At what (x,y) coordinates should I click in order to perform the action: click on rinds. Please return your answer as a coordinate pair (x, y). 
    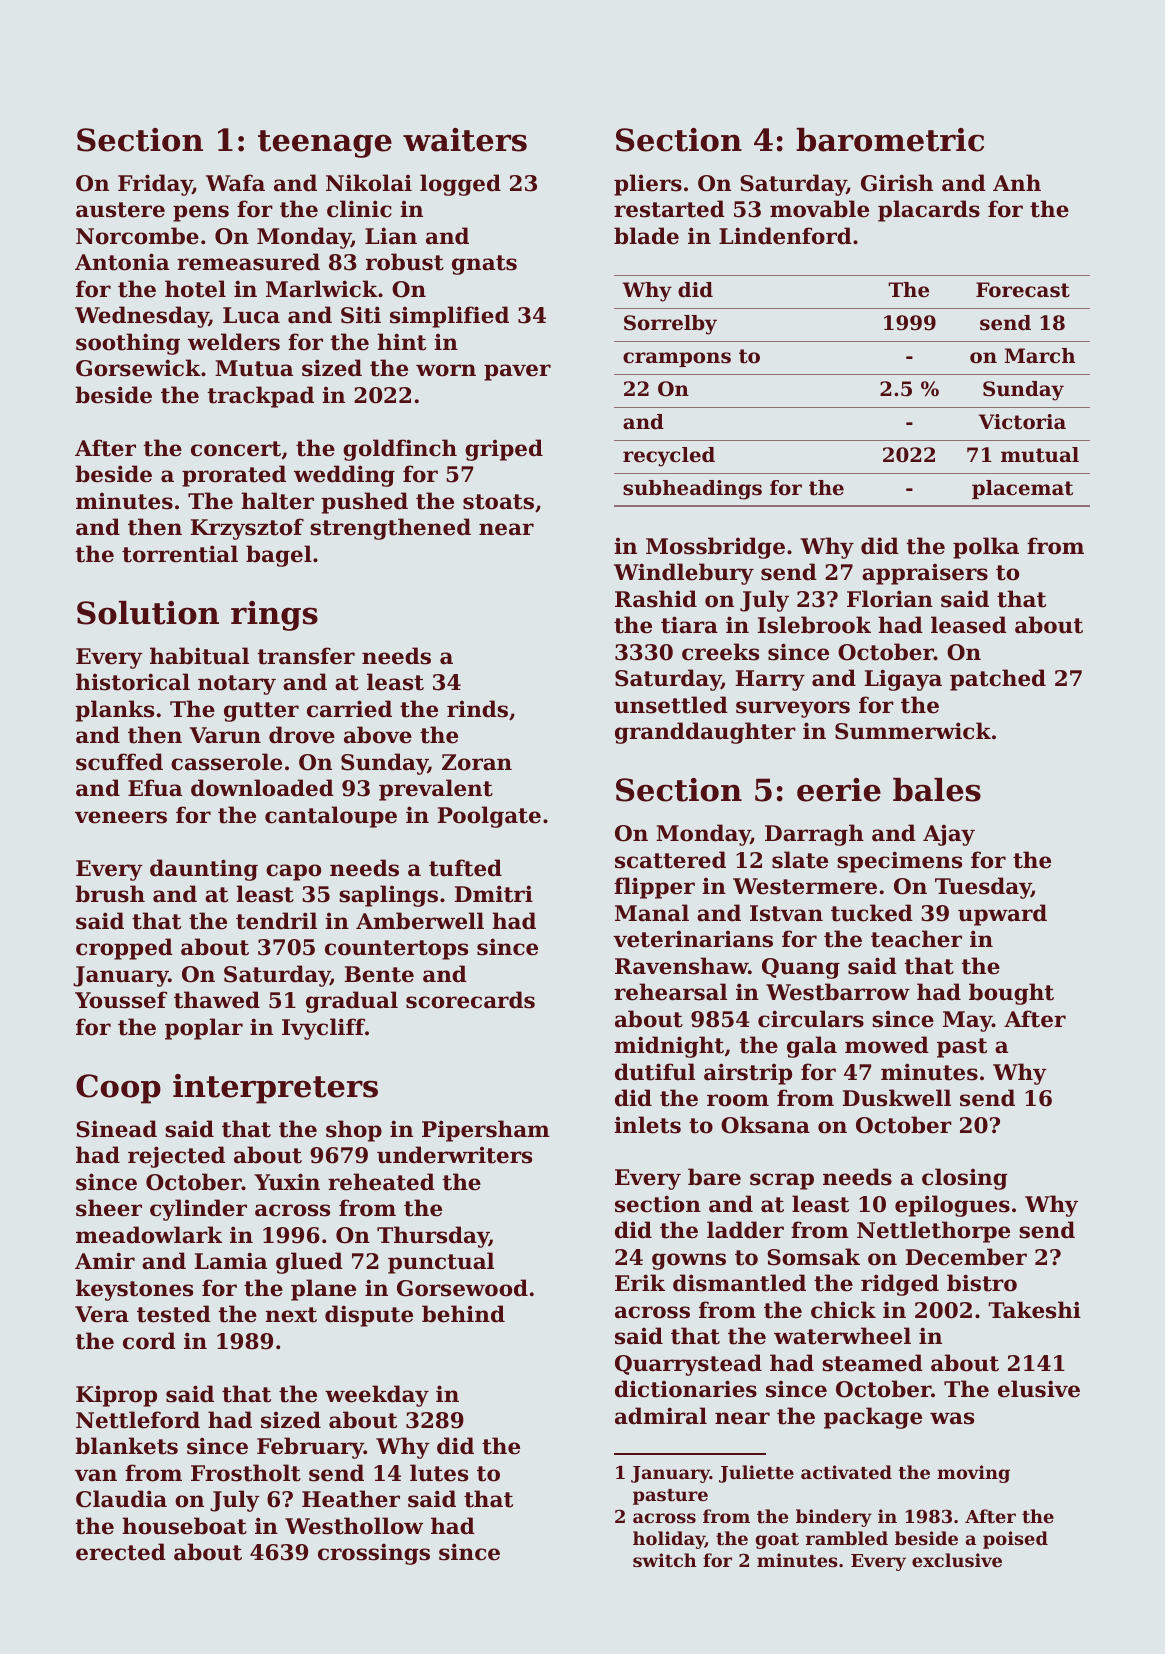
    Looking at the image, I should click on (477, 709).
